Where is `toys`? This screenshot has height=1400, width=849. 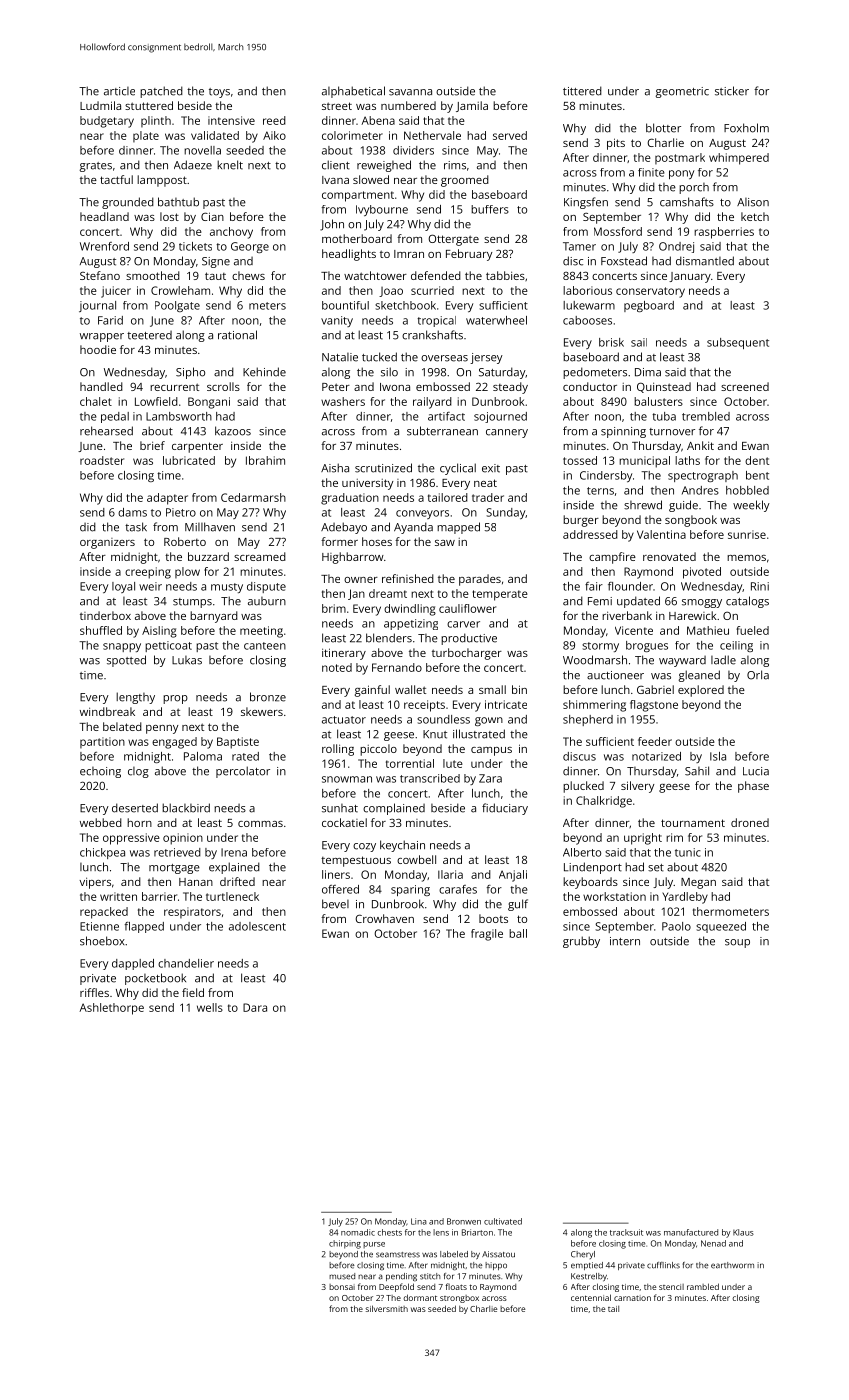 toys is located at coordinates (219, 93).
